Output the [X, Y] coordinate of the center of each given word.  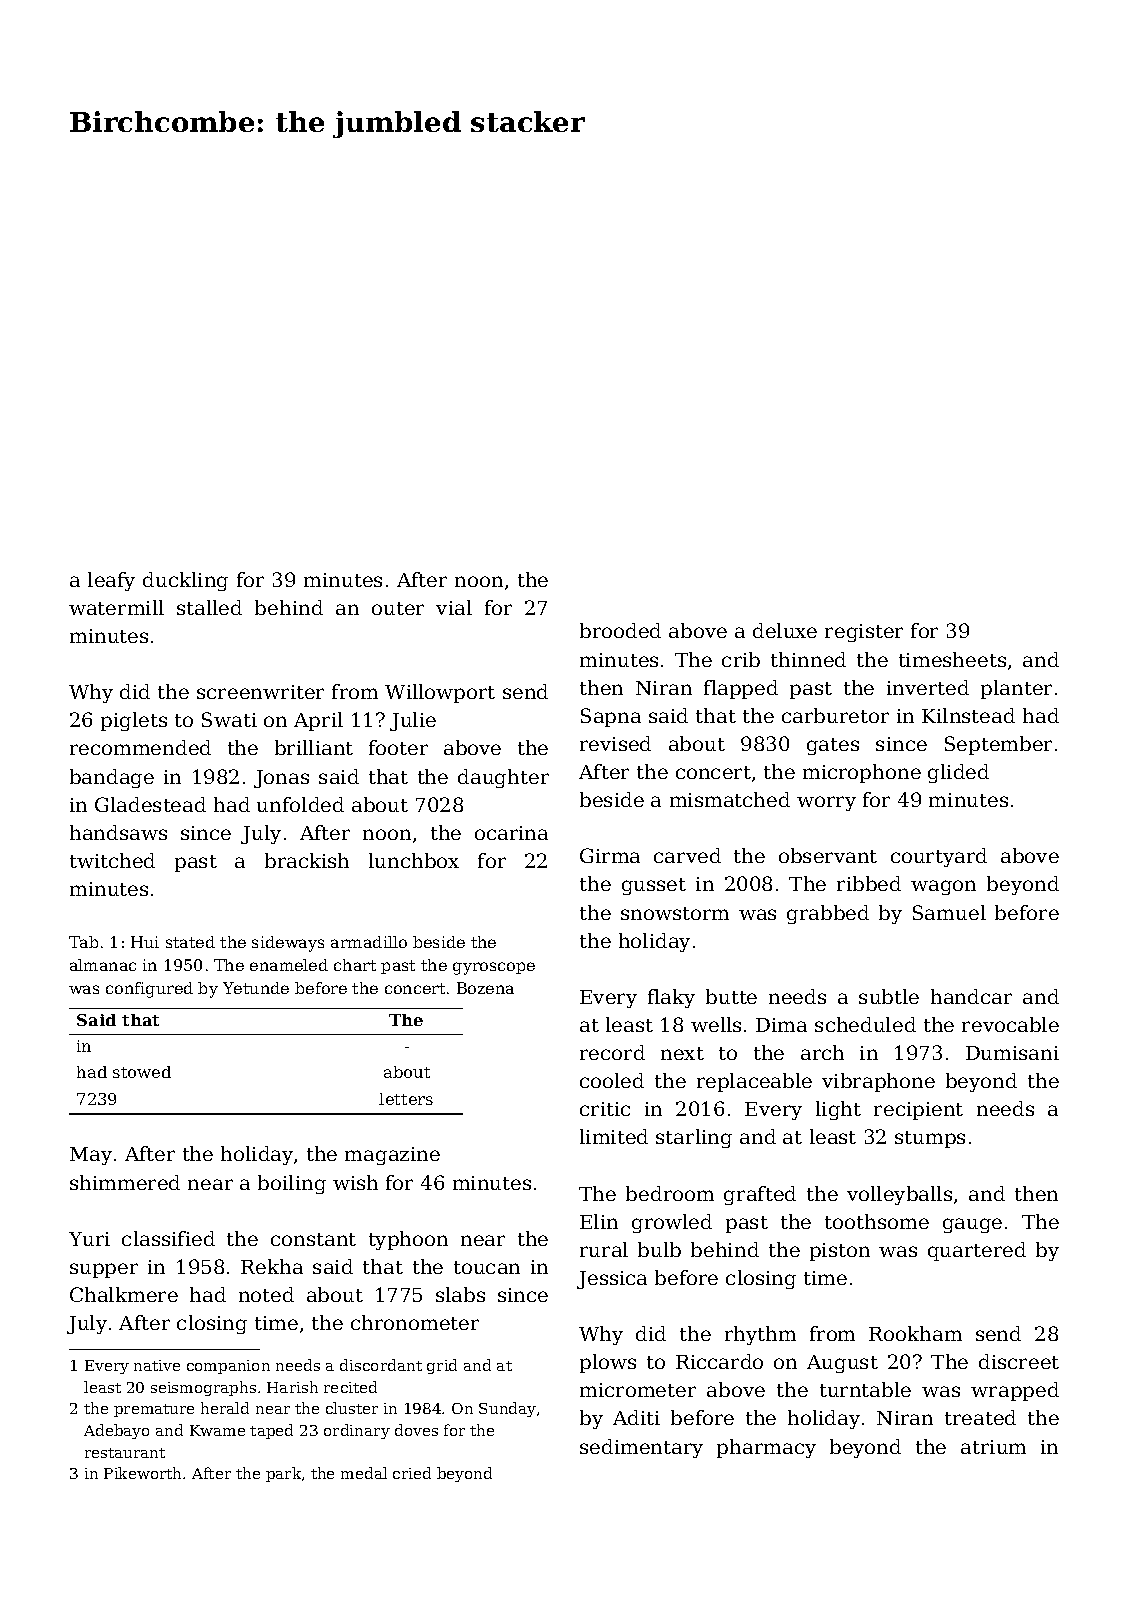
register [864, 633]
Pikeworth [142, 1473]
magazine [392, 1156]
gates [833, 746]
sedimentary [641, 1448]
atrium [993, 1447]
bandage [112, 778]
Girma [610, 855]
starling [694, 1138]
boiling [292, 1184]
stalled [209, 607]
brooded [620, 630]
